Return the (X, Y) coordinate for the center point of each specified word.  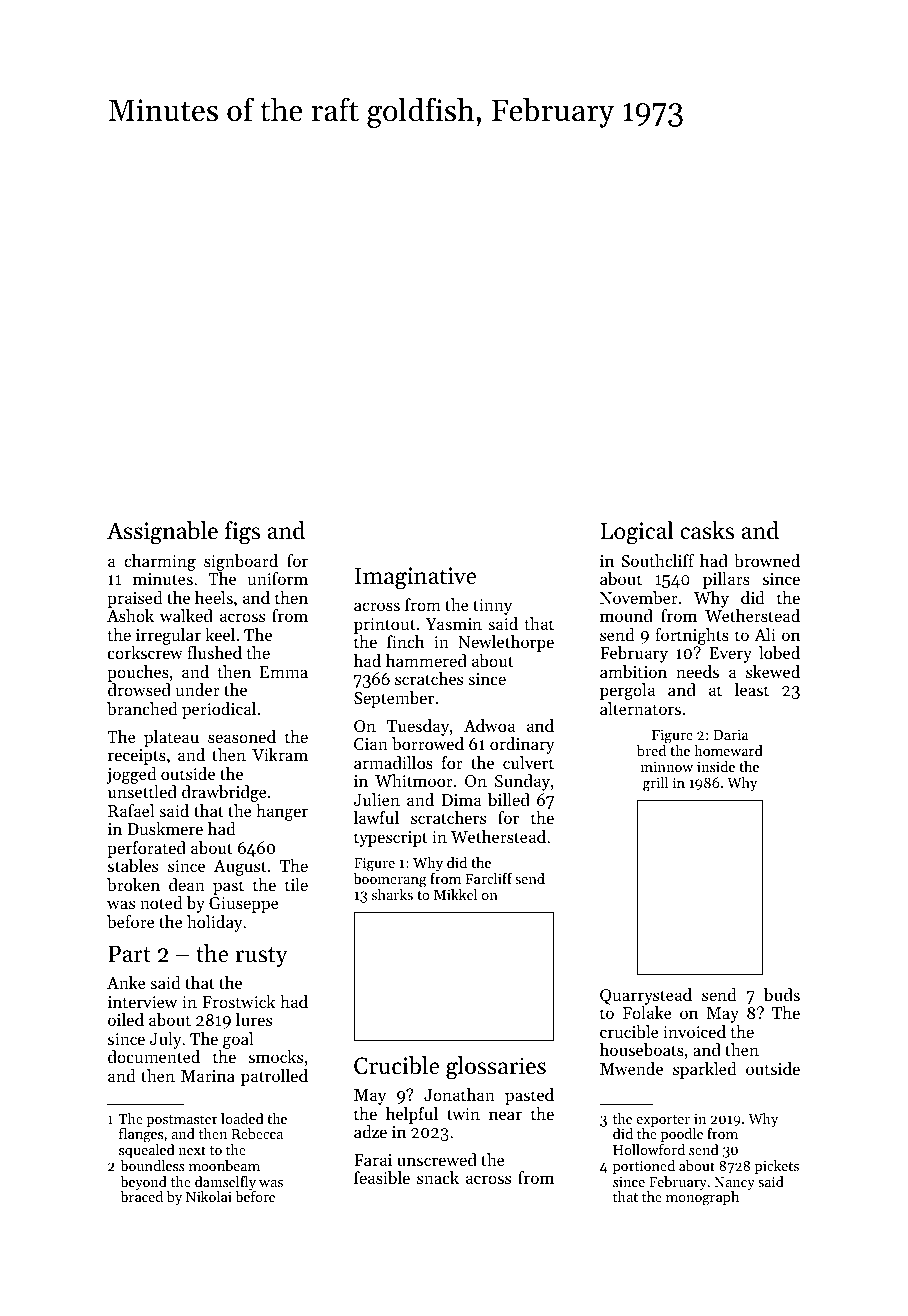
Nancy (734, 1183)
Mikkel (456, 894)
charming (160, 562)
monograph (702, 1198)
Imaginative (416, 578)
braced (141, 1196)
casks (707, 530)
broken (133, 884)
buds (782, 994)
